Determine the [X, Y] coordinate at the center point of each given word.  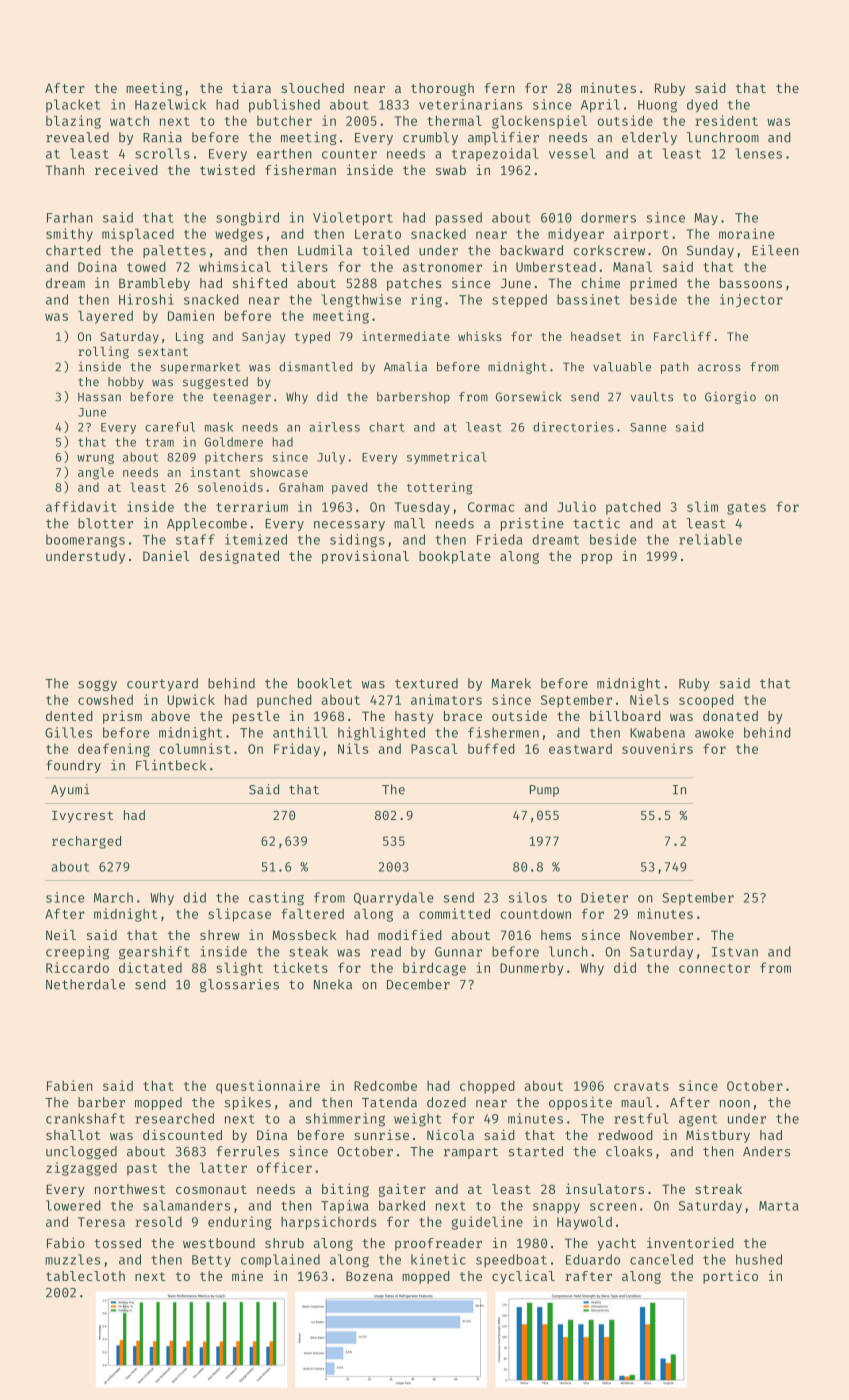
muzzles [72, 1259]
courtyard [162, 684]
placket [73, 105]
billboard [625, 715]
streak [718, 1189]
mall [409, 523]
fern [499, 88]
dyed [702, 105]
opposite [580, 1103]
